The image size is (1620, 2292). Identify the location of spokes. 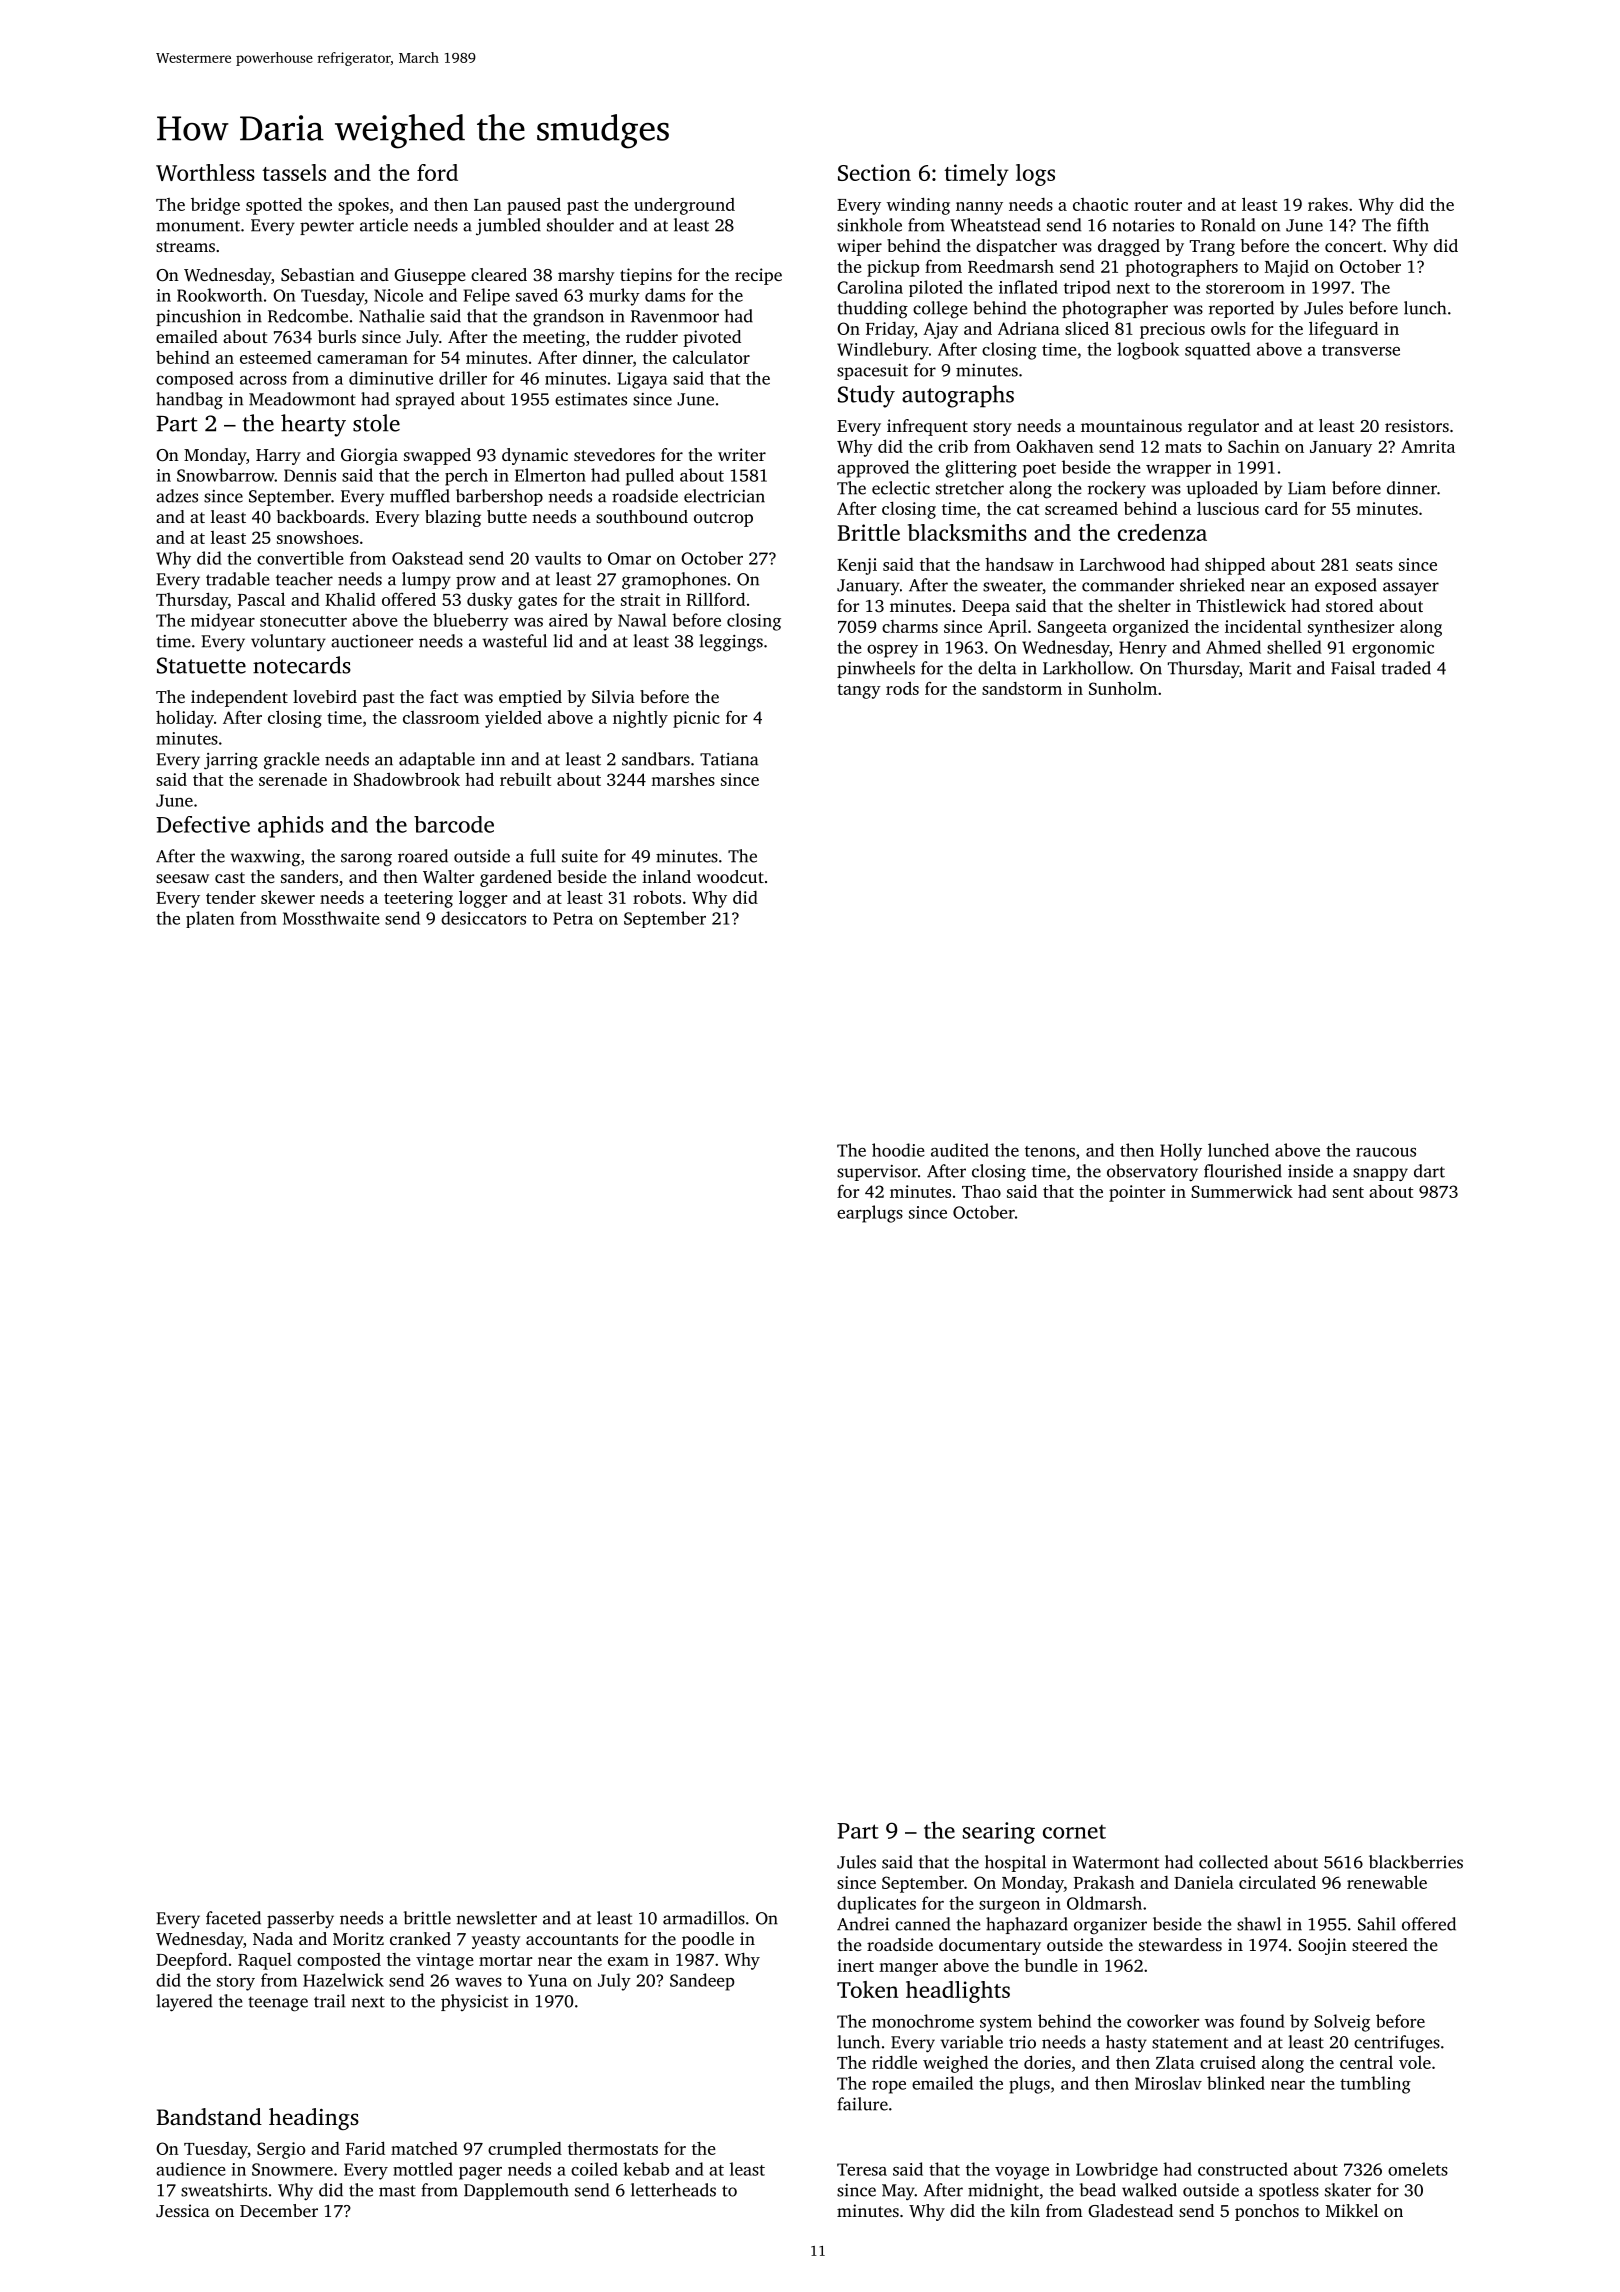
(363, 206).
